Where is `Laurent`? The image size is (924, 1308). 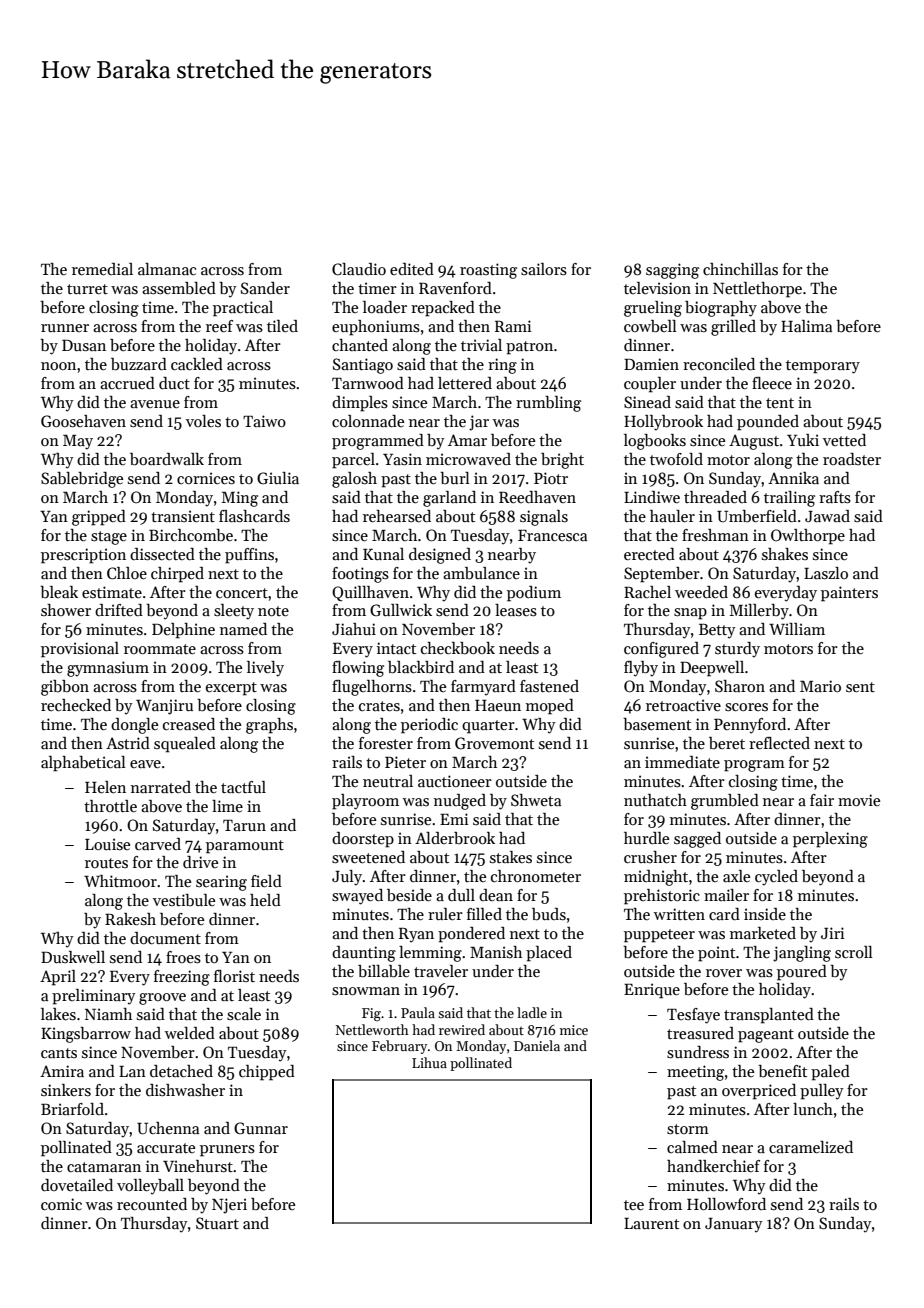
Laurent is located at coordinates (651, 1223).
